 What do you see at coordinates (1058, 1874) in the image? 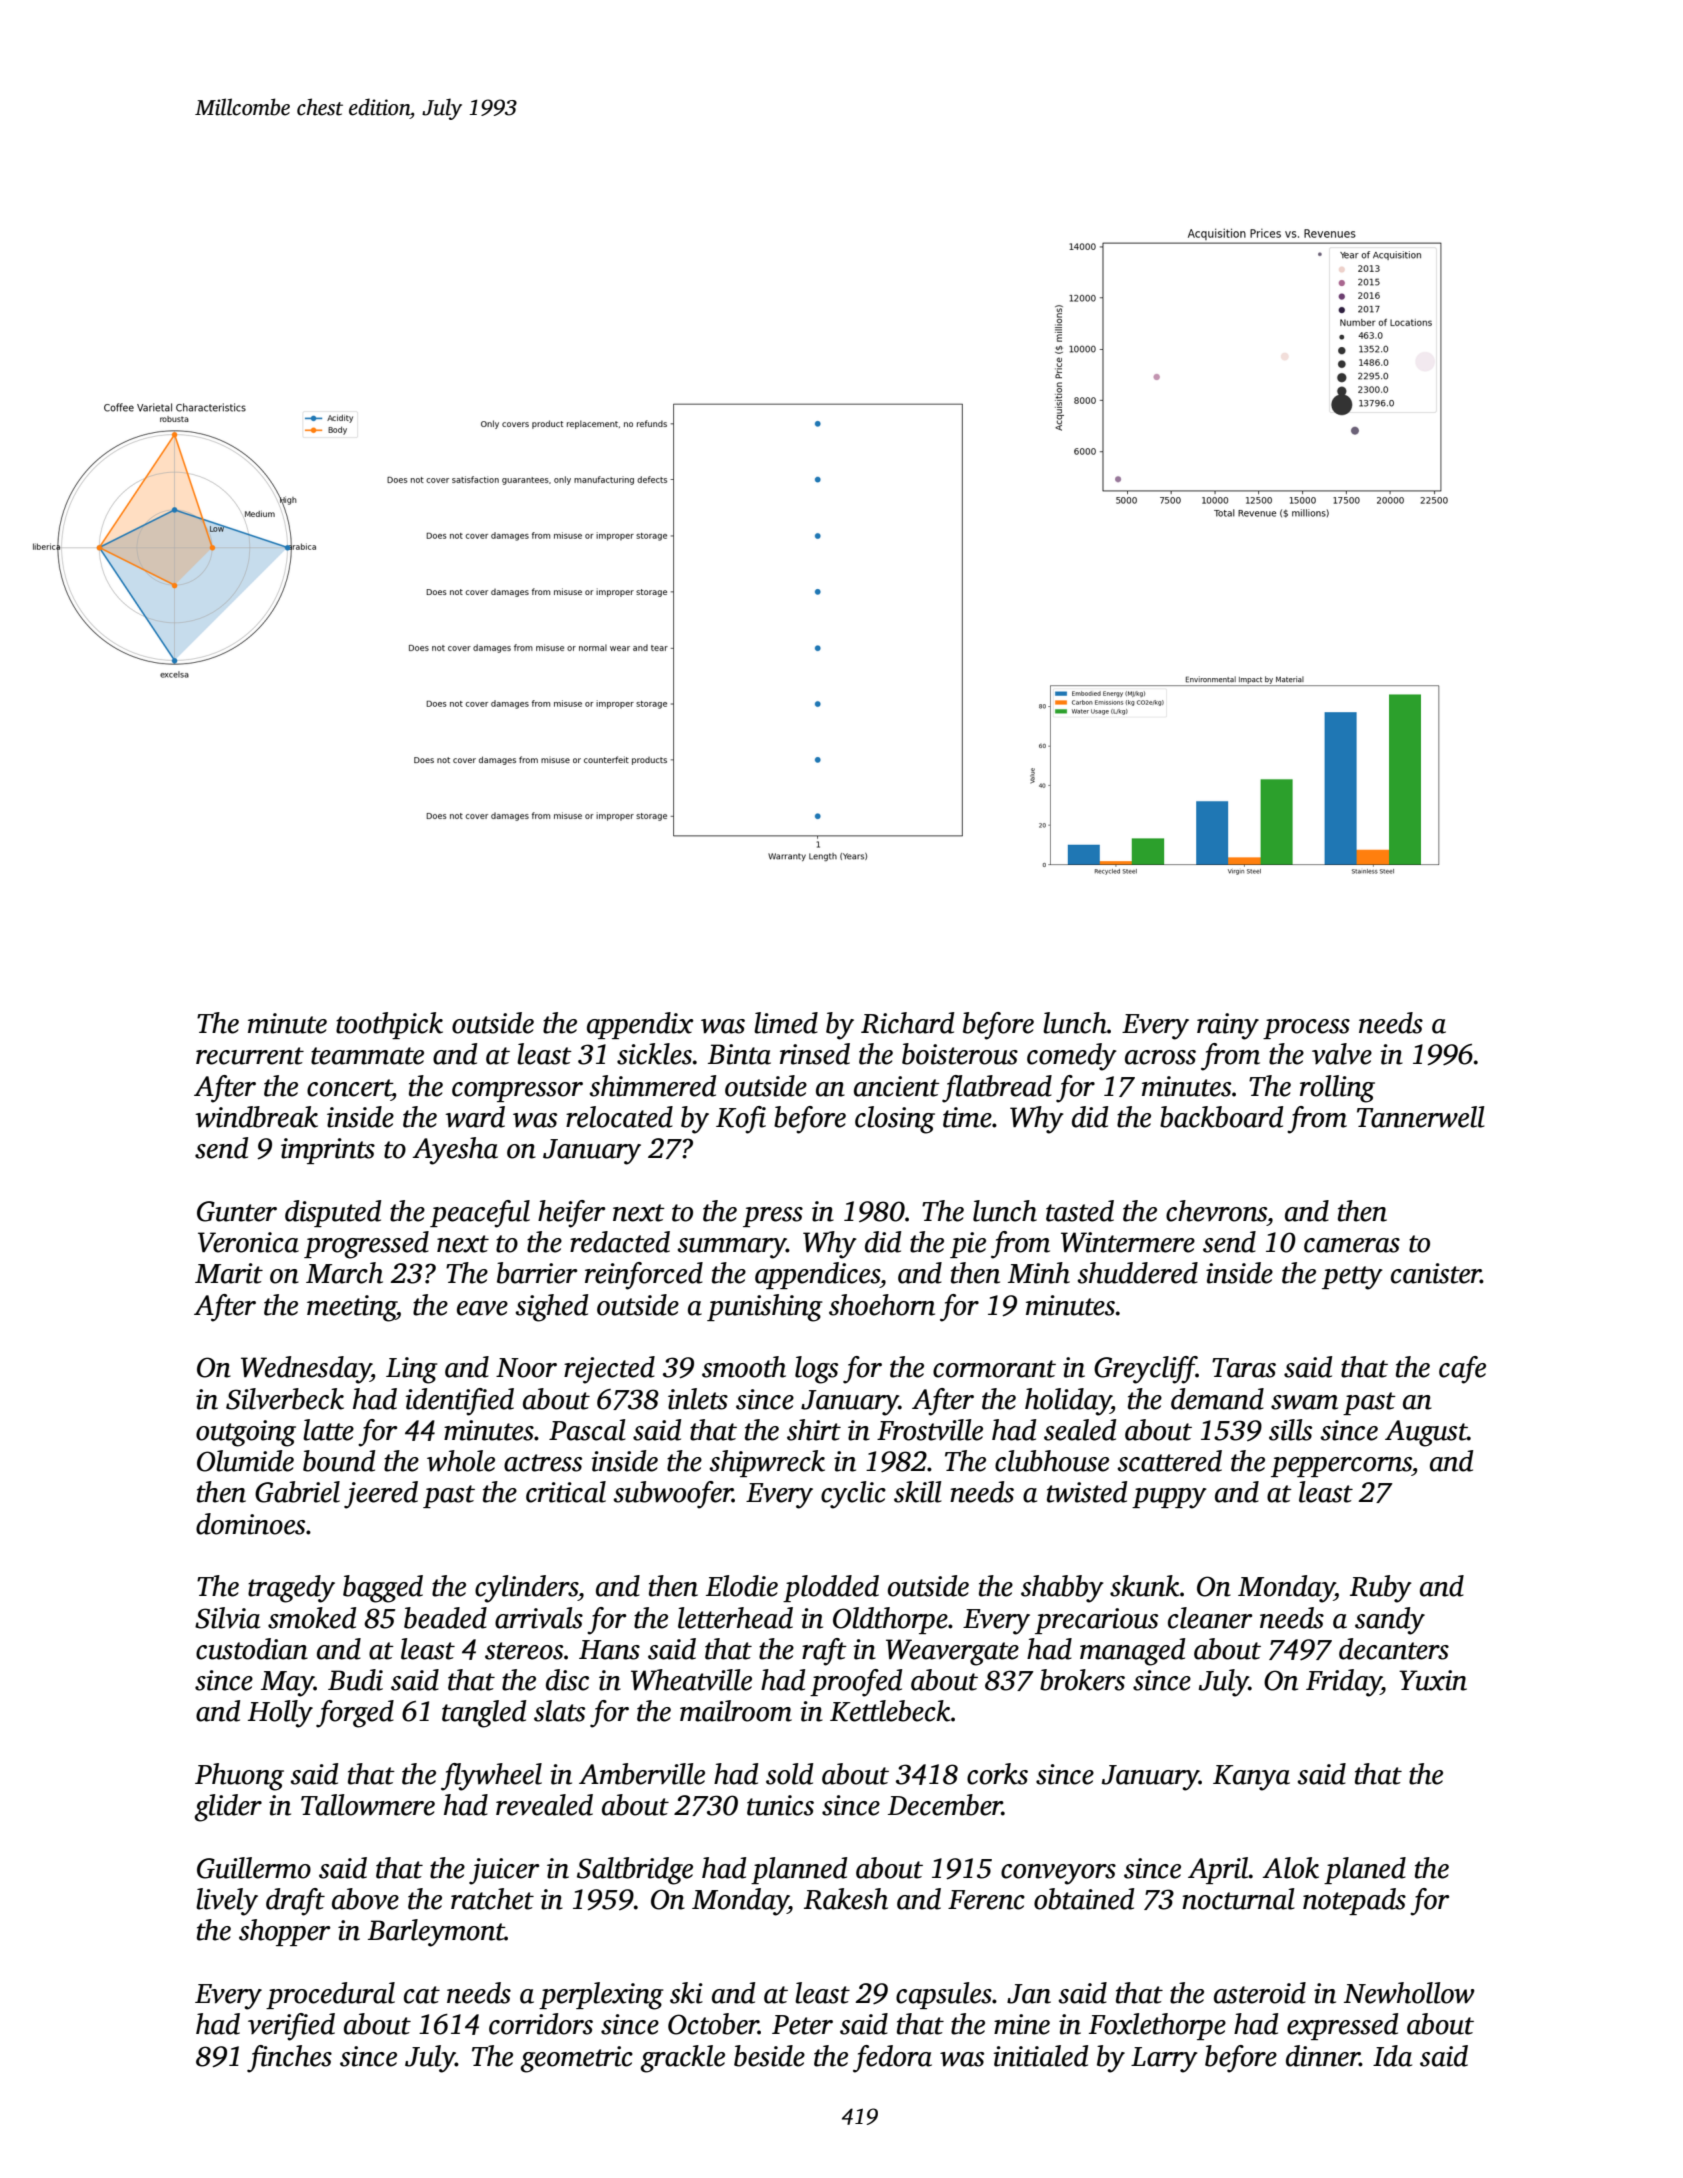
I see `conveyors` at bounding box center [1058, 1874].
